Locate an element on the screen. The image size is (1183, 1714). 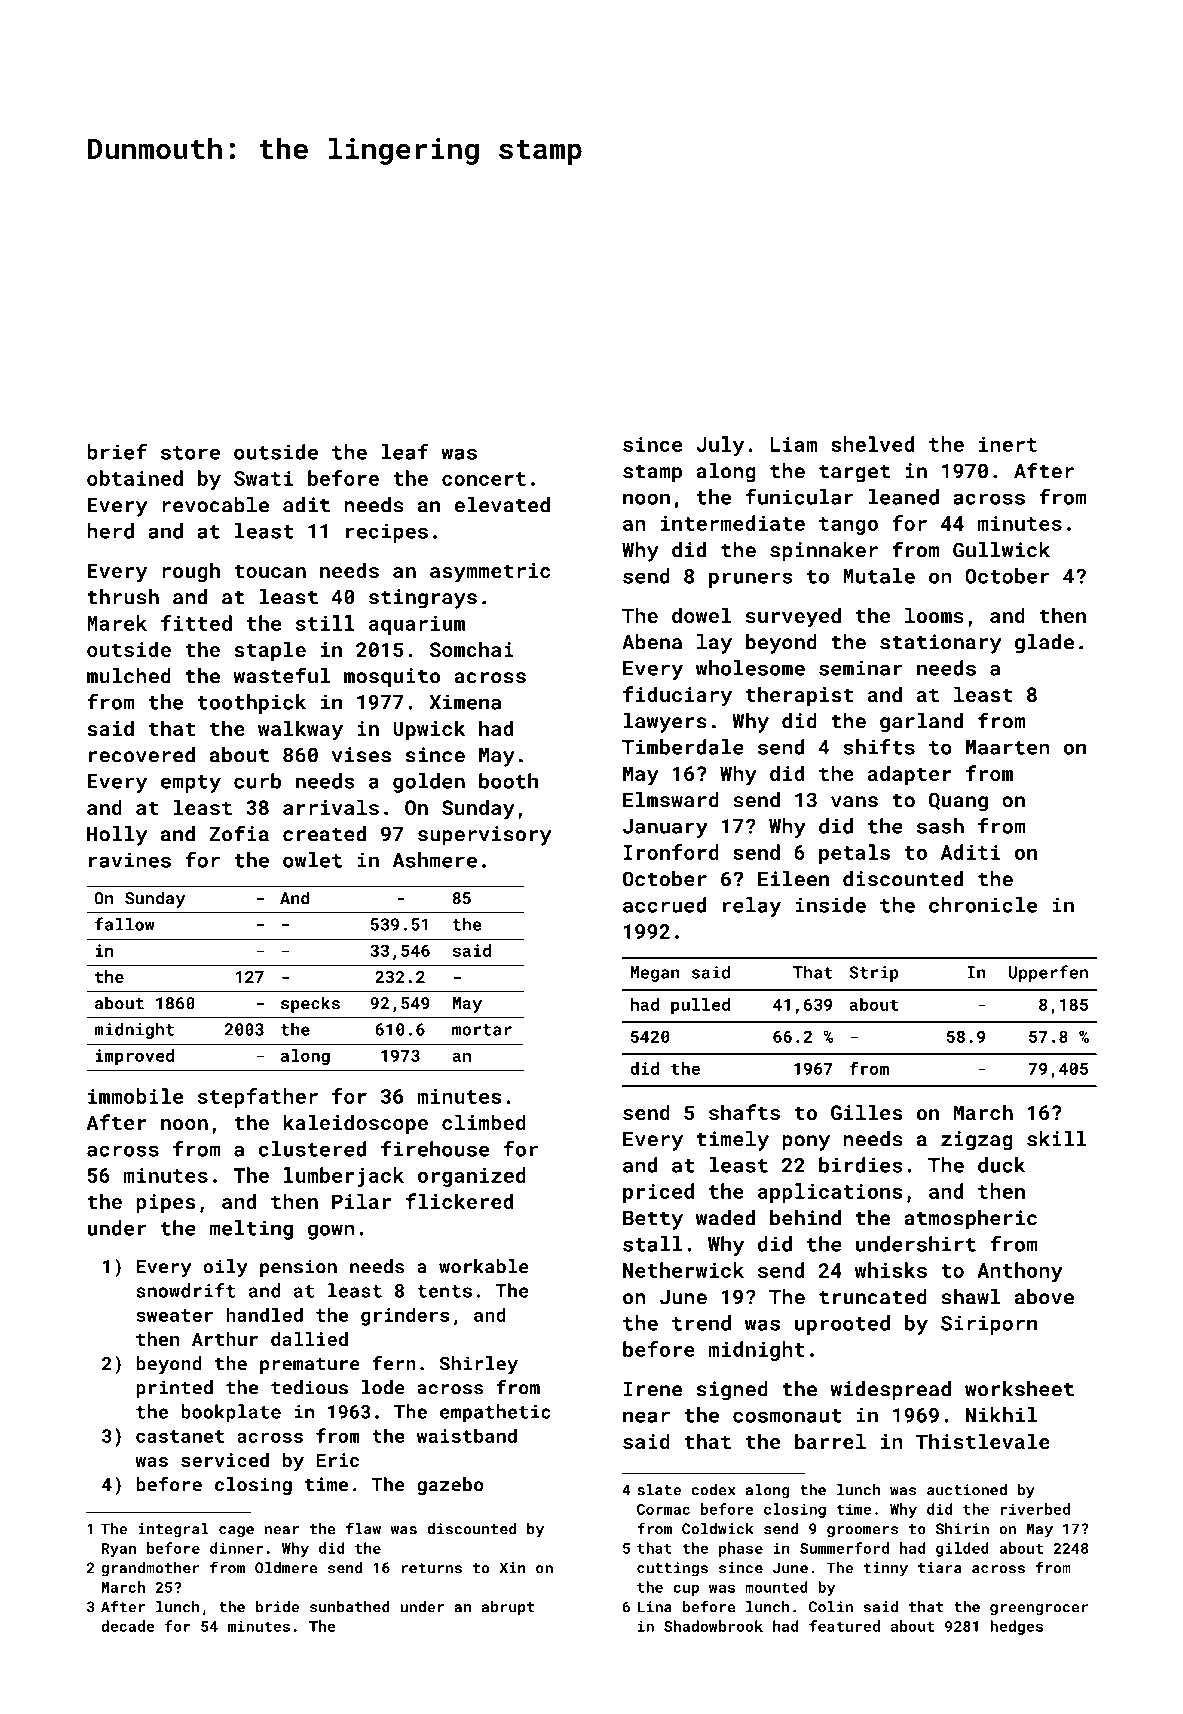
asymmetric is located at coordinates (490, 573).
